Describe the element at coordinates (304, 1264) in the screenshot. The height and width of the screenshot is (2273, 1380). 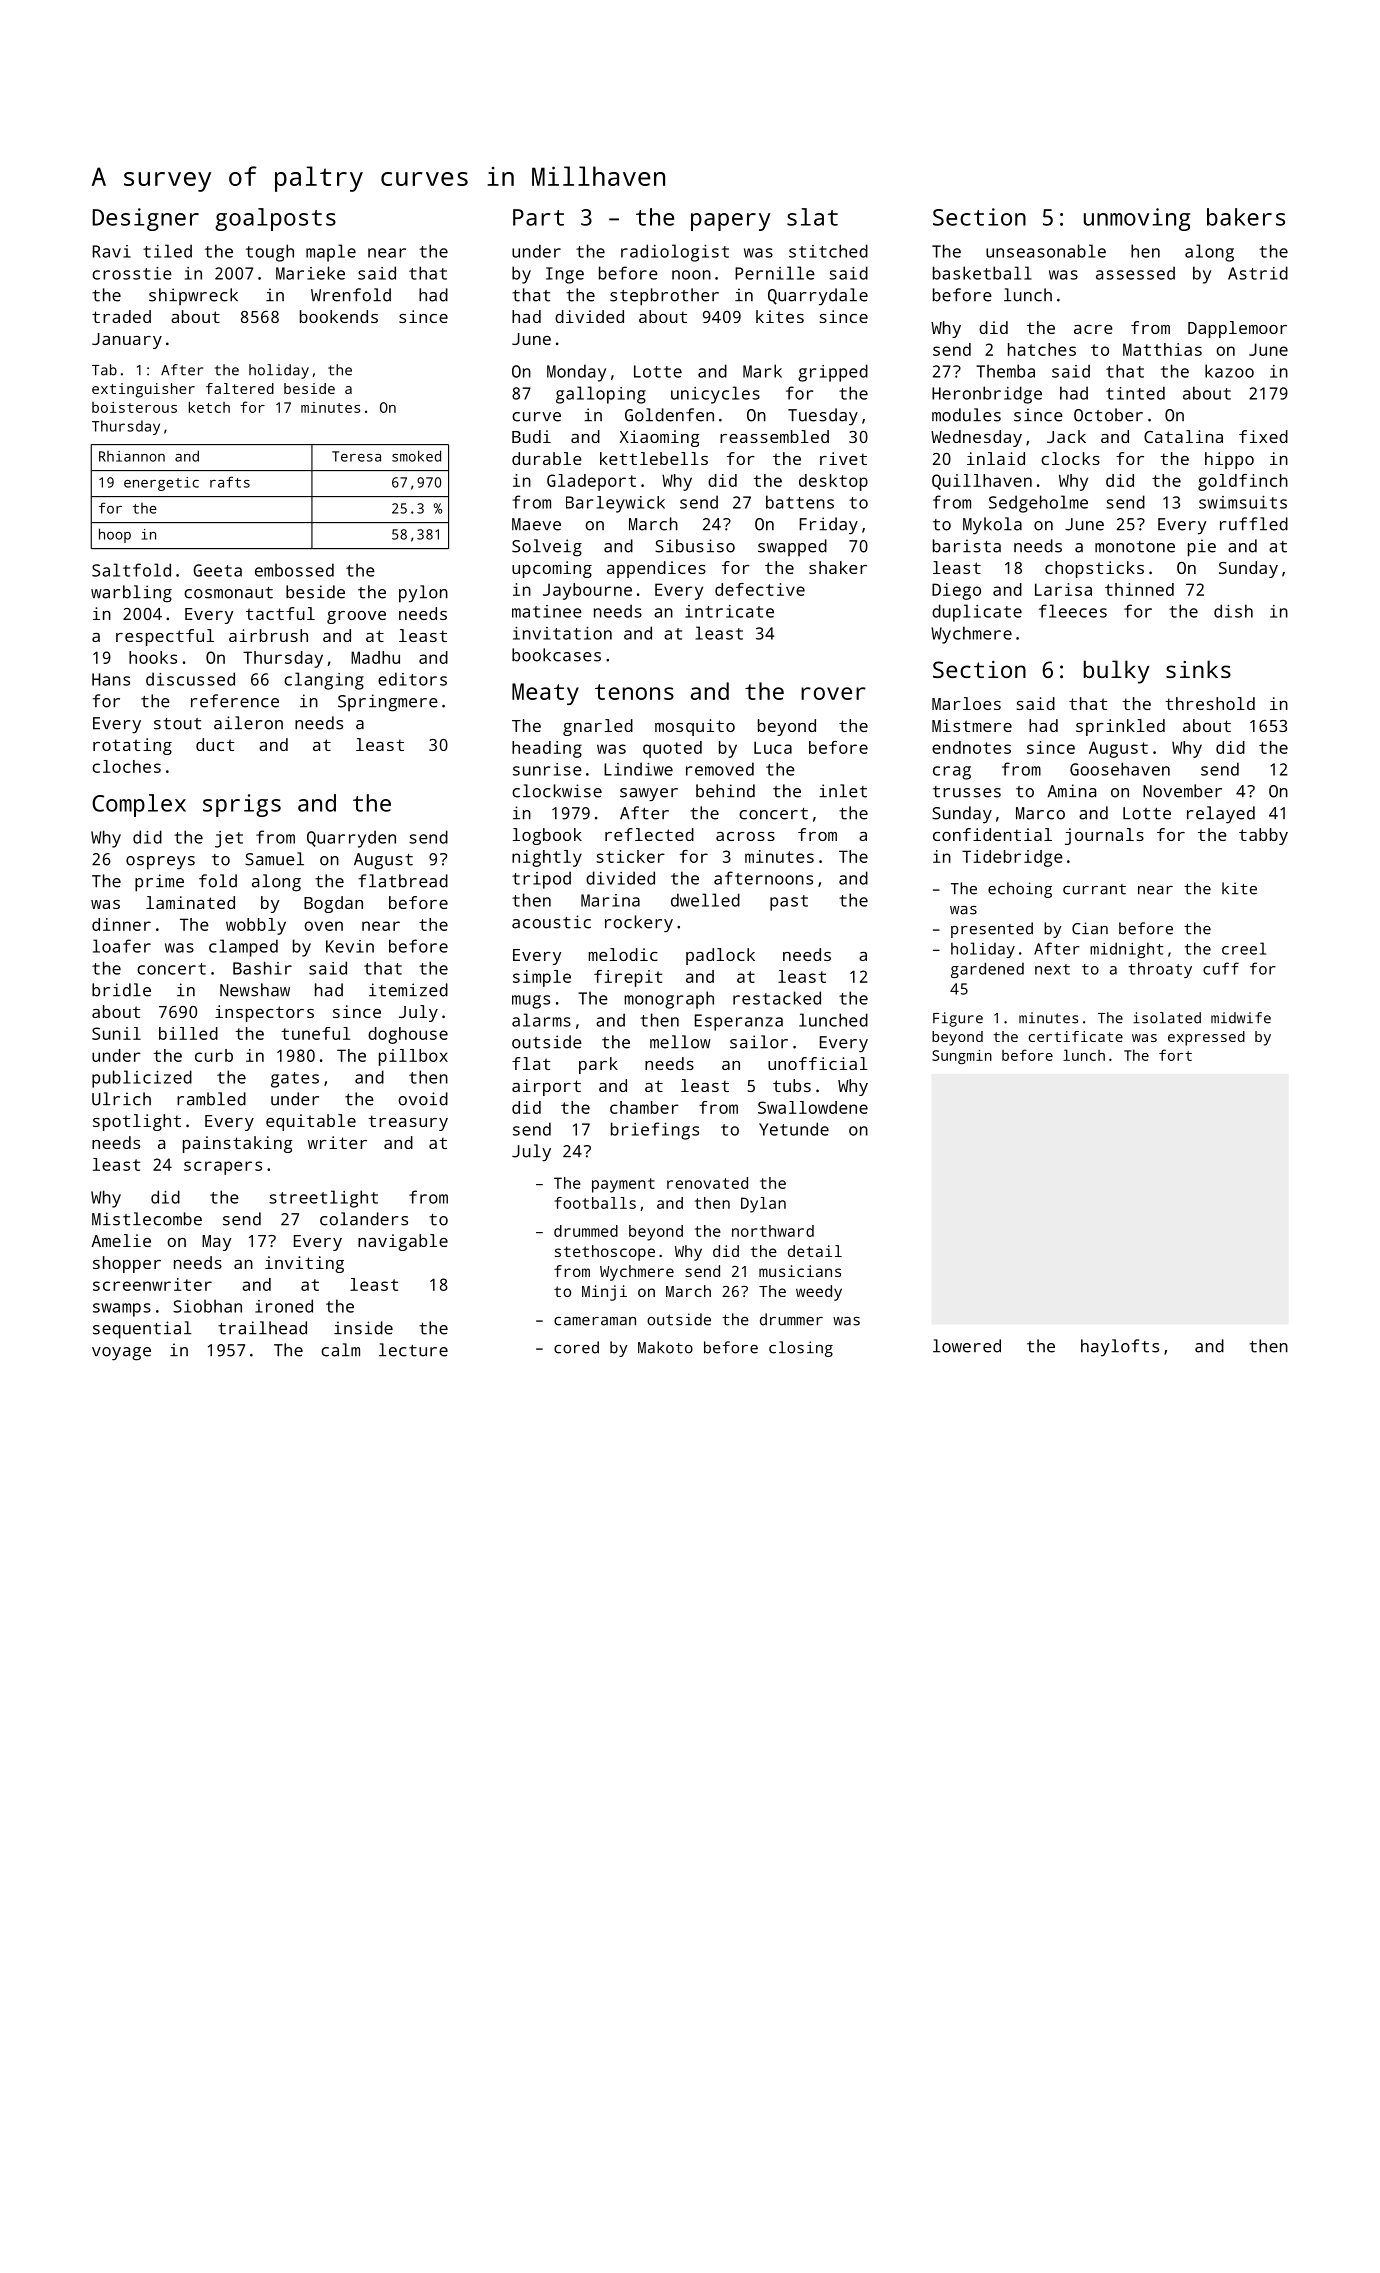
I see `inviting` at that location.
